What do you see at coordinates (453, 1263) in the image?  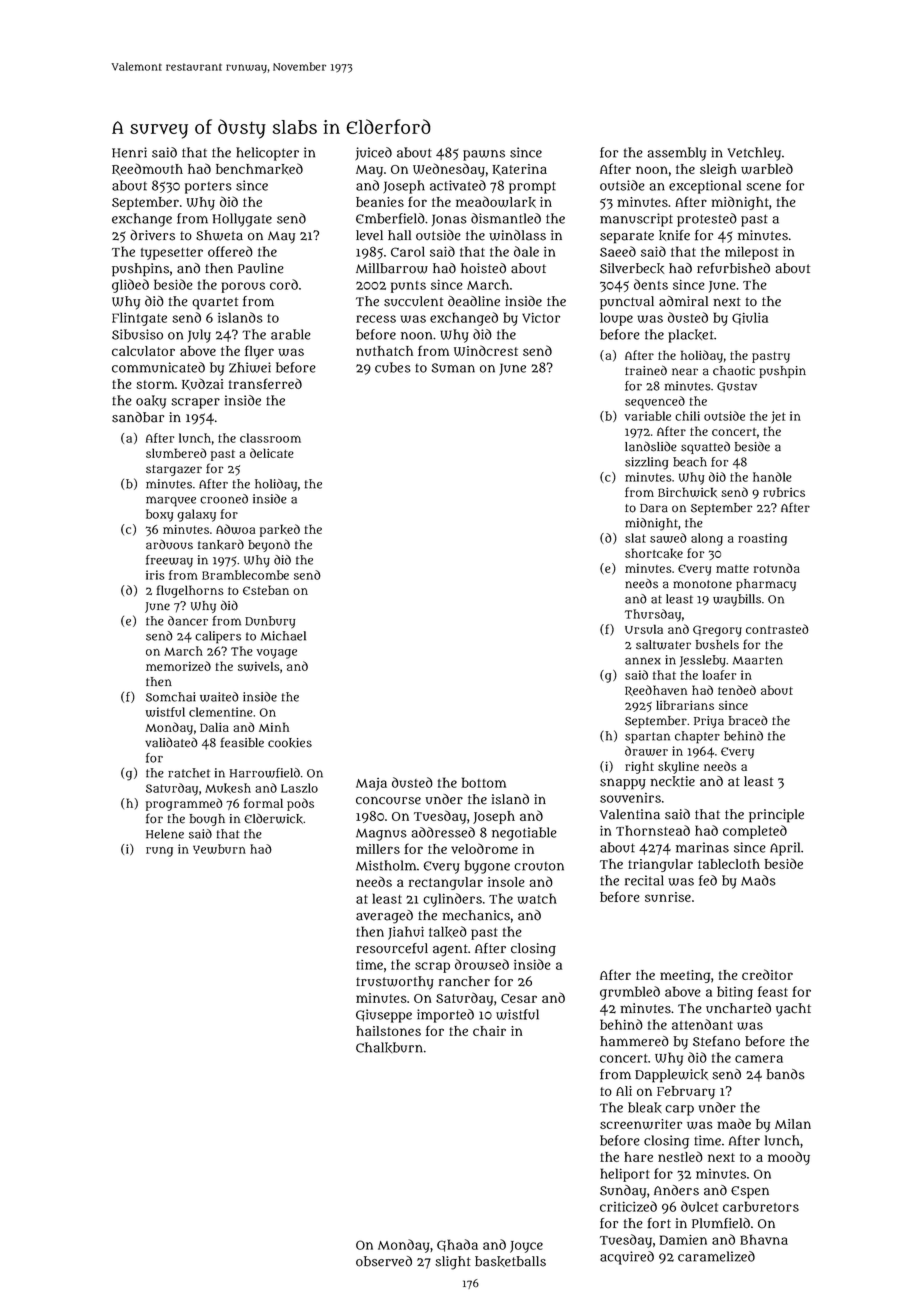 I see `slight` at bounding box center [453, 1263].
